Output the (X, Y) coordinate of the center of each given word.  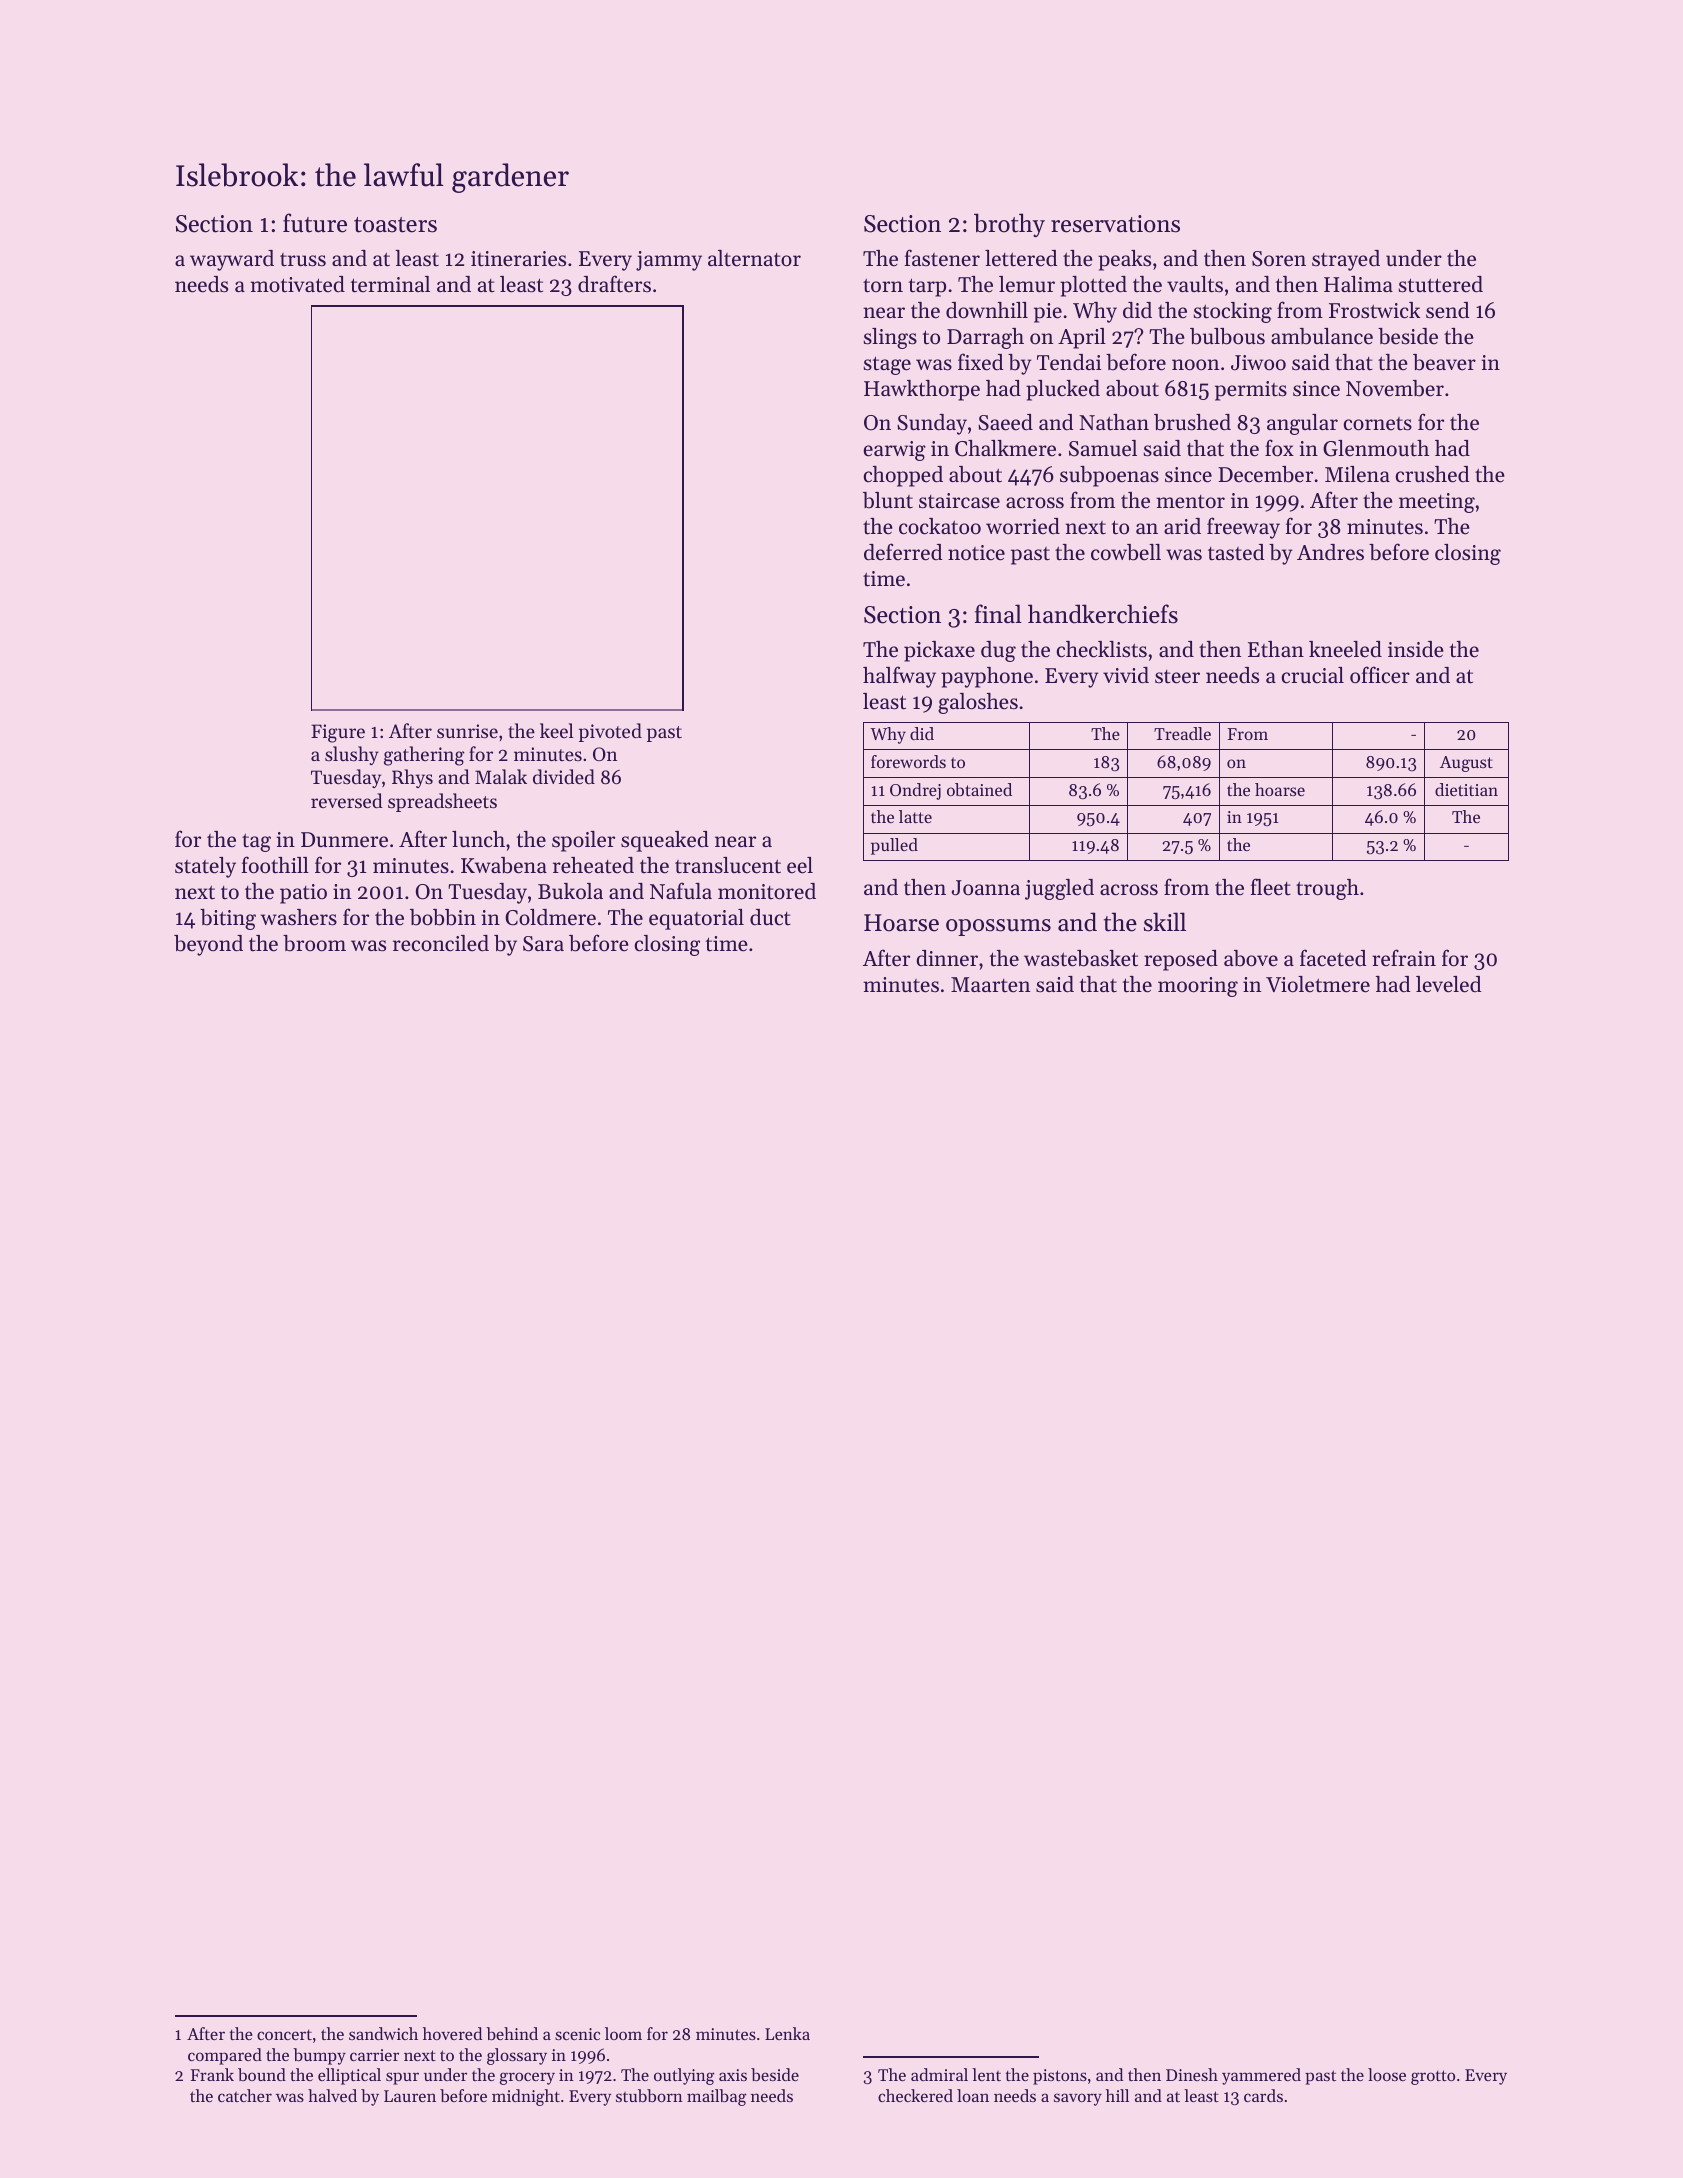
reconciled (441, 943)
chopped (903, 476)
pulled (894, 846)
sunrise (467, 731)
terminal (390, 284)
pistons (1060, 2077)
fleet (1271, 887)
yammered (1261, 2076)
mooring (1198, 987)
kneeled (1345, 649)
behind (512, 2033)
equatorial (696, 919)
